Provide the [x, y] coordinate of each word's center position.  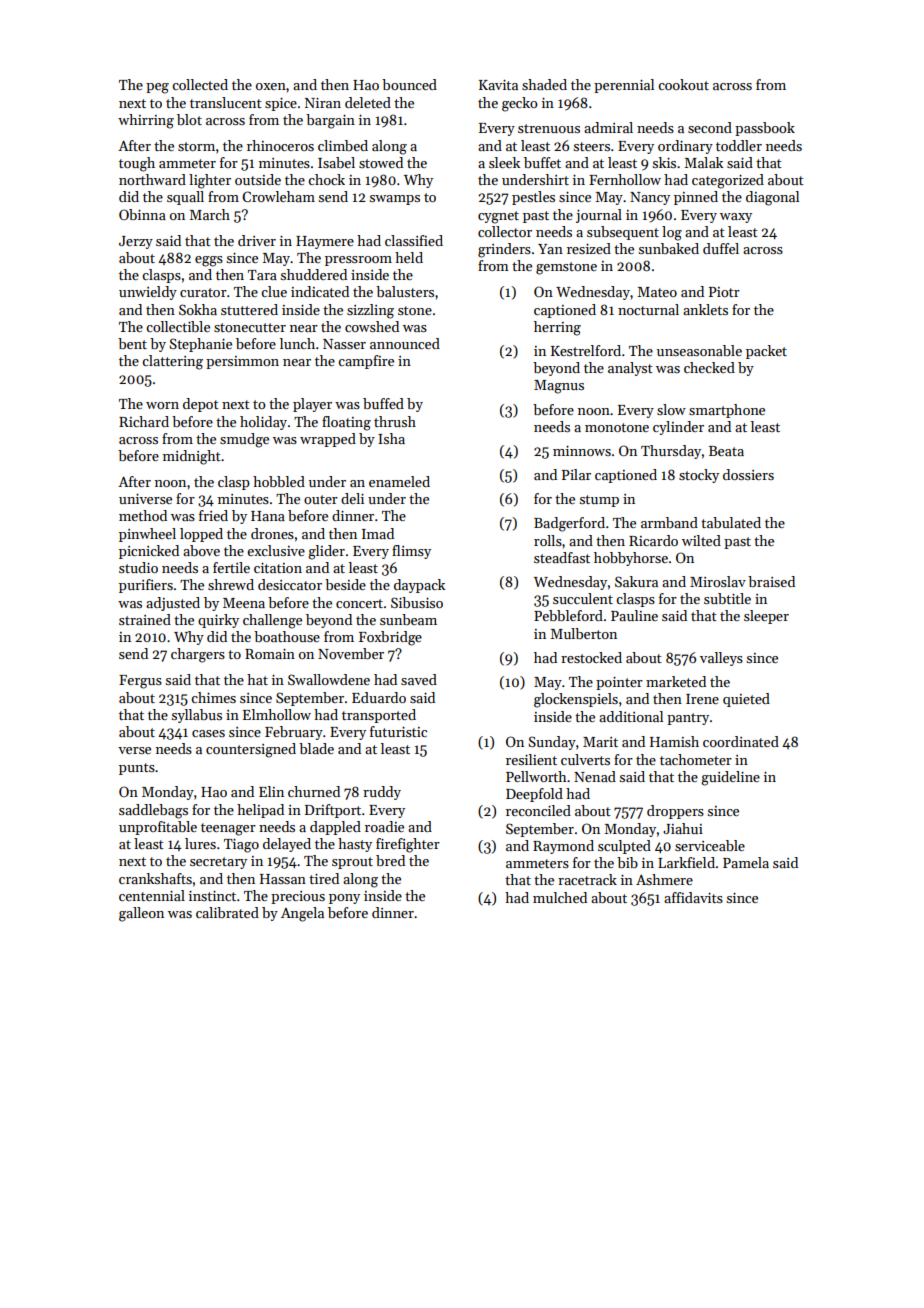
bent [132, 343]
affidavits [693, 897]
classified [414, 240]
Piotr [724, 292]
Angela [302, 914]
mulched [560, 897]
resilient [531, 759]
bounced [409, 84]
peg [157, 88]
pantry [688, 719]
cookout [683, 84]
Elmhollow [277, 714]
